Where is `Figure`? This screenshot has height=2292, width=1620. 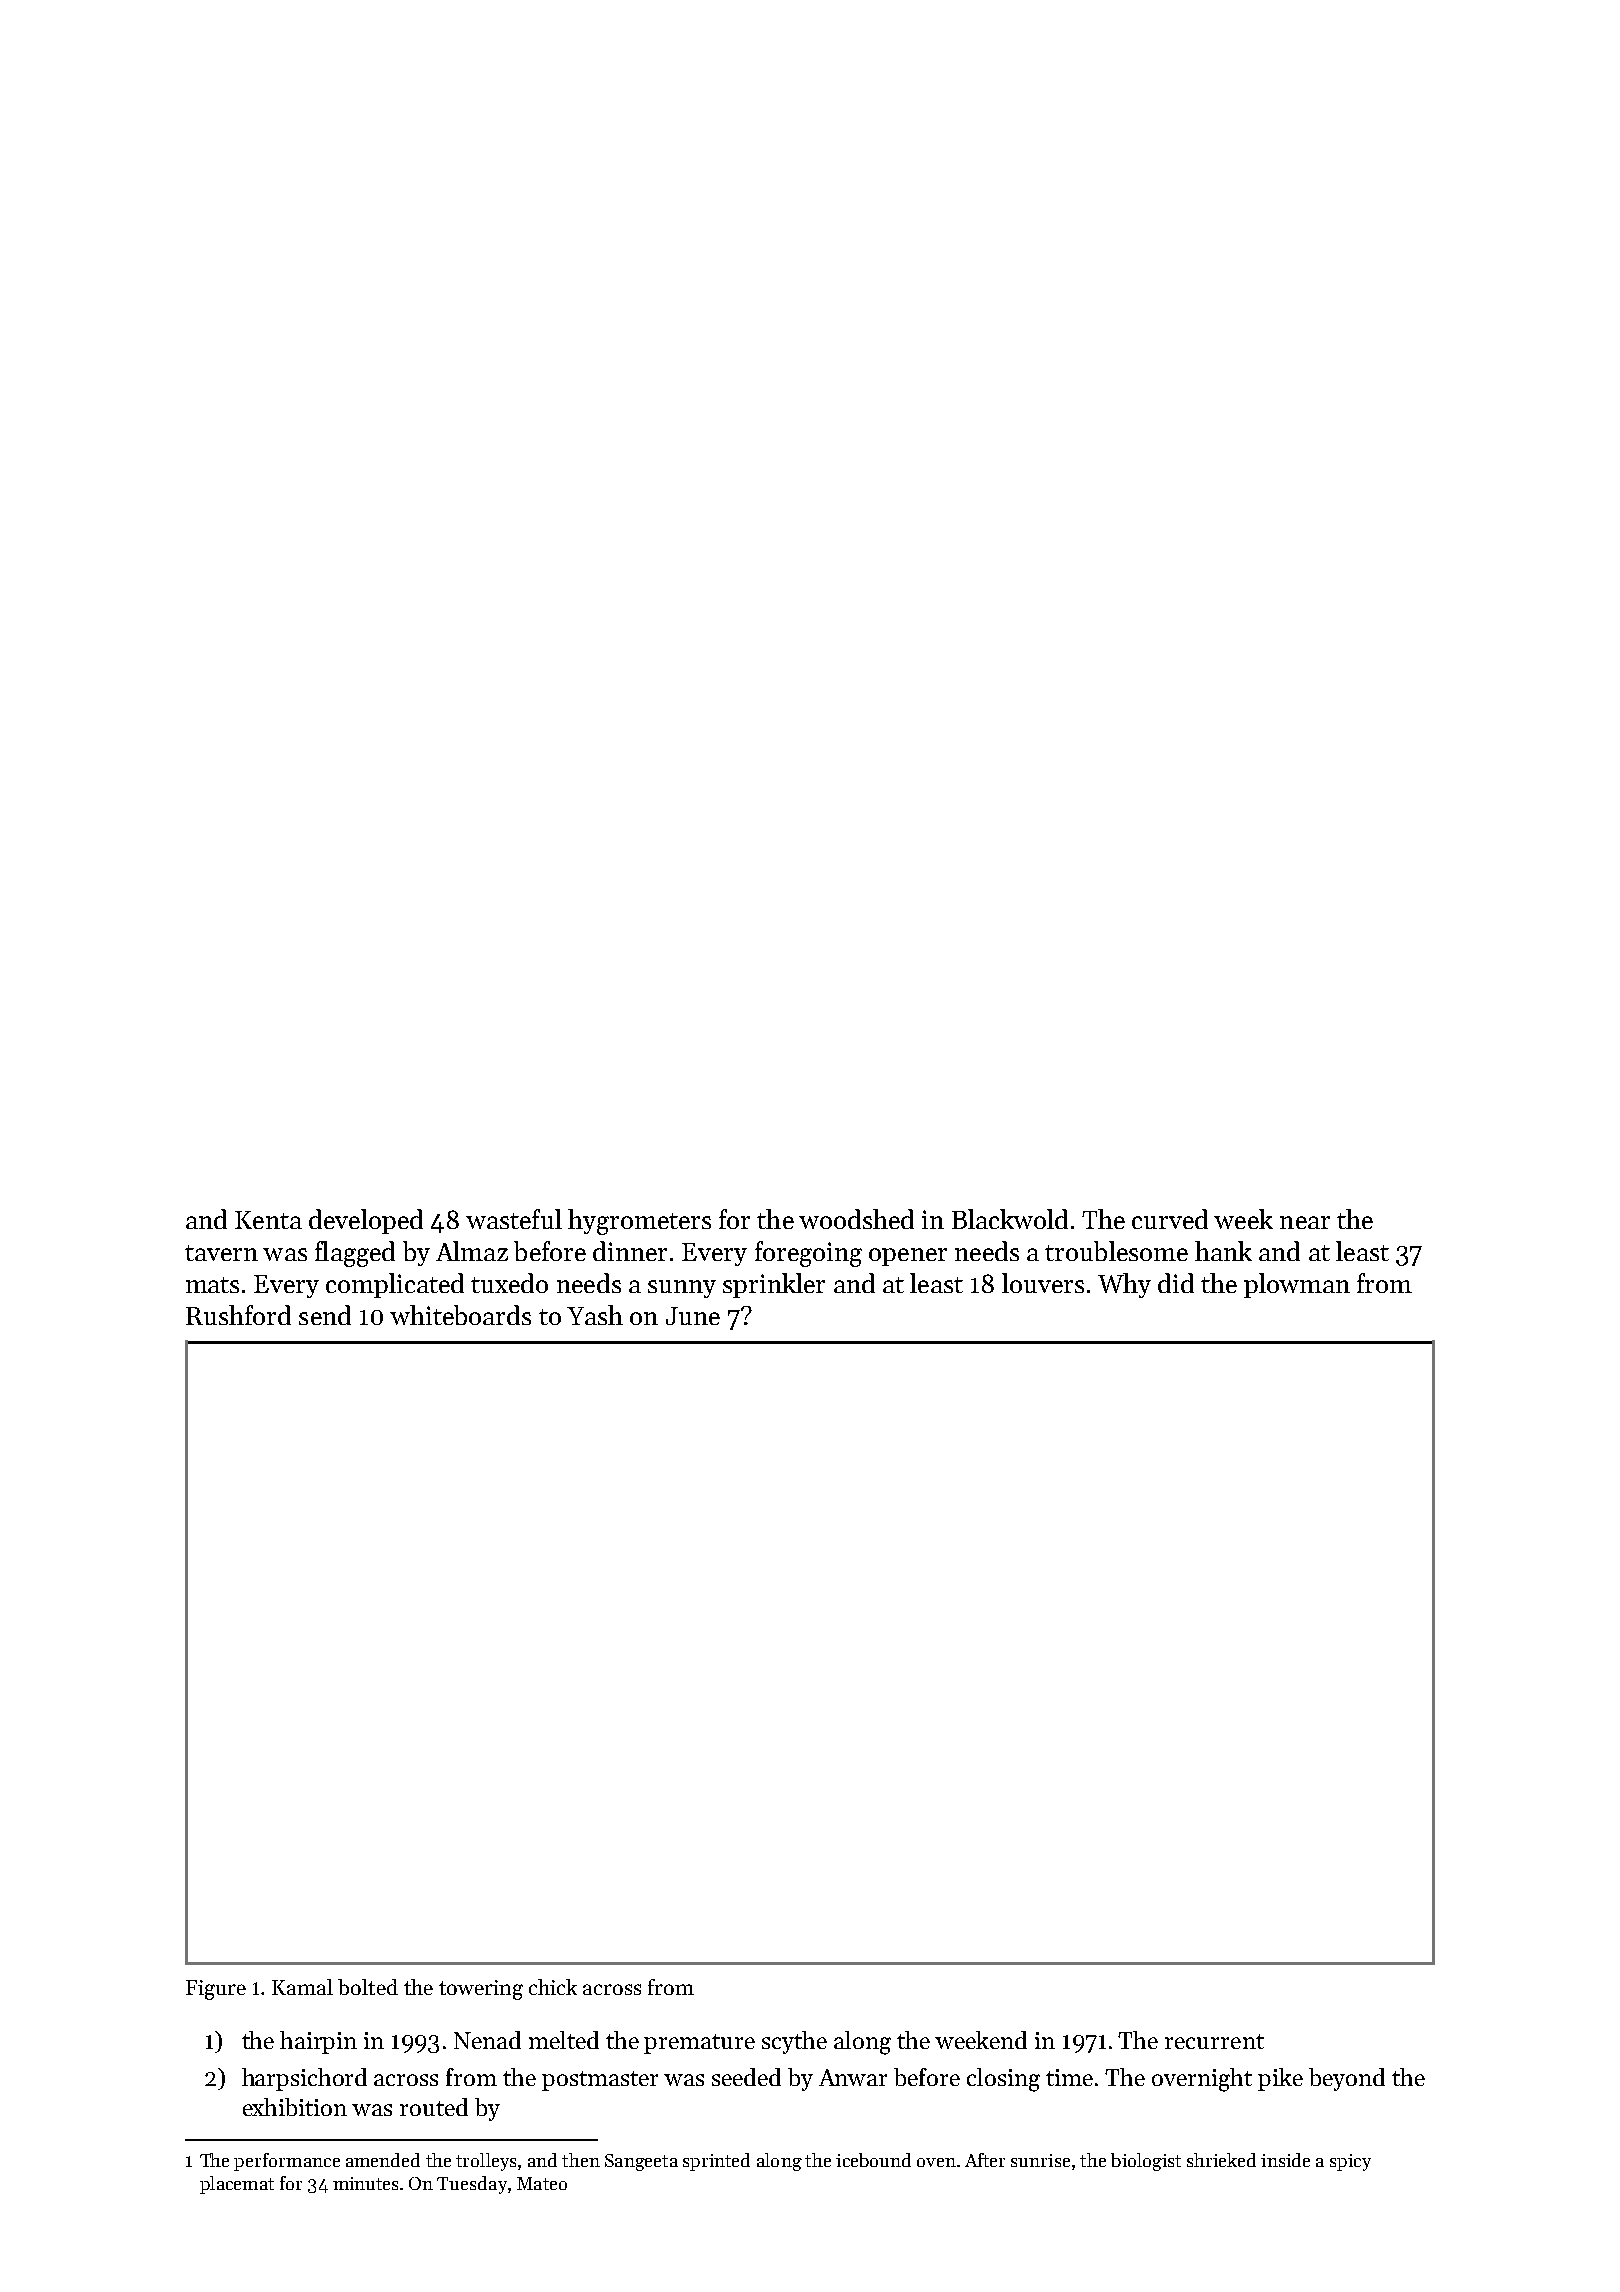 Figure is located at coordinates (216, 1990).
